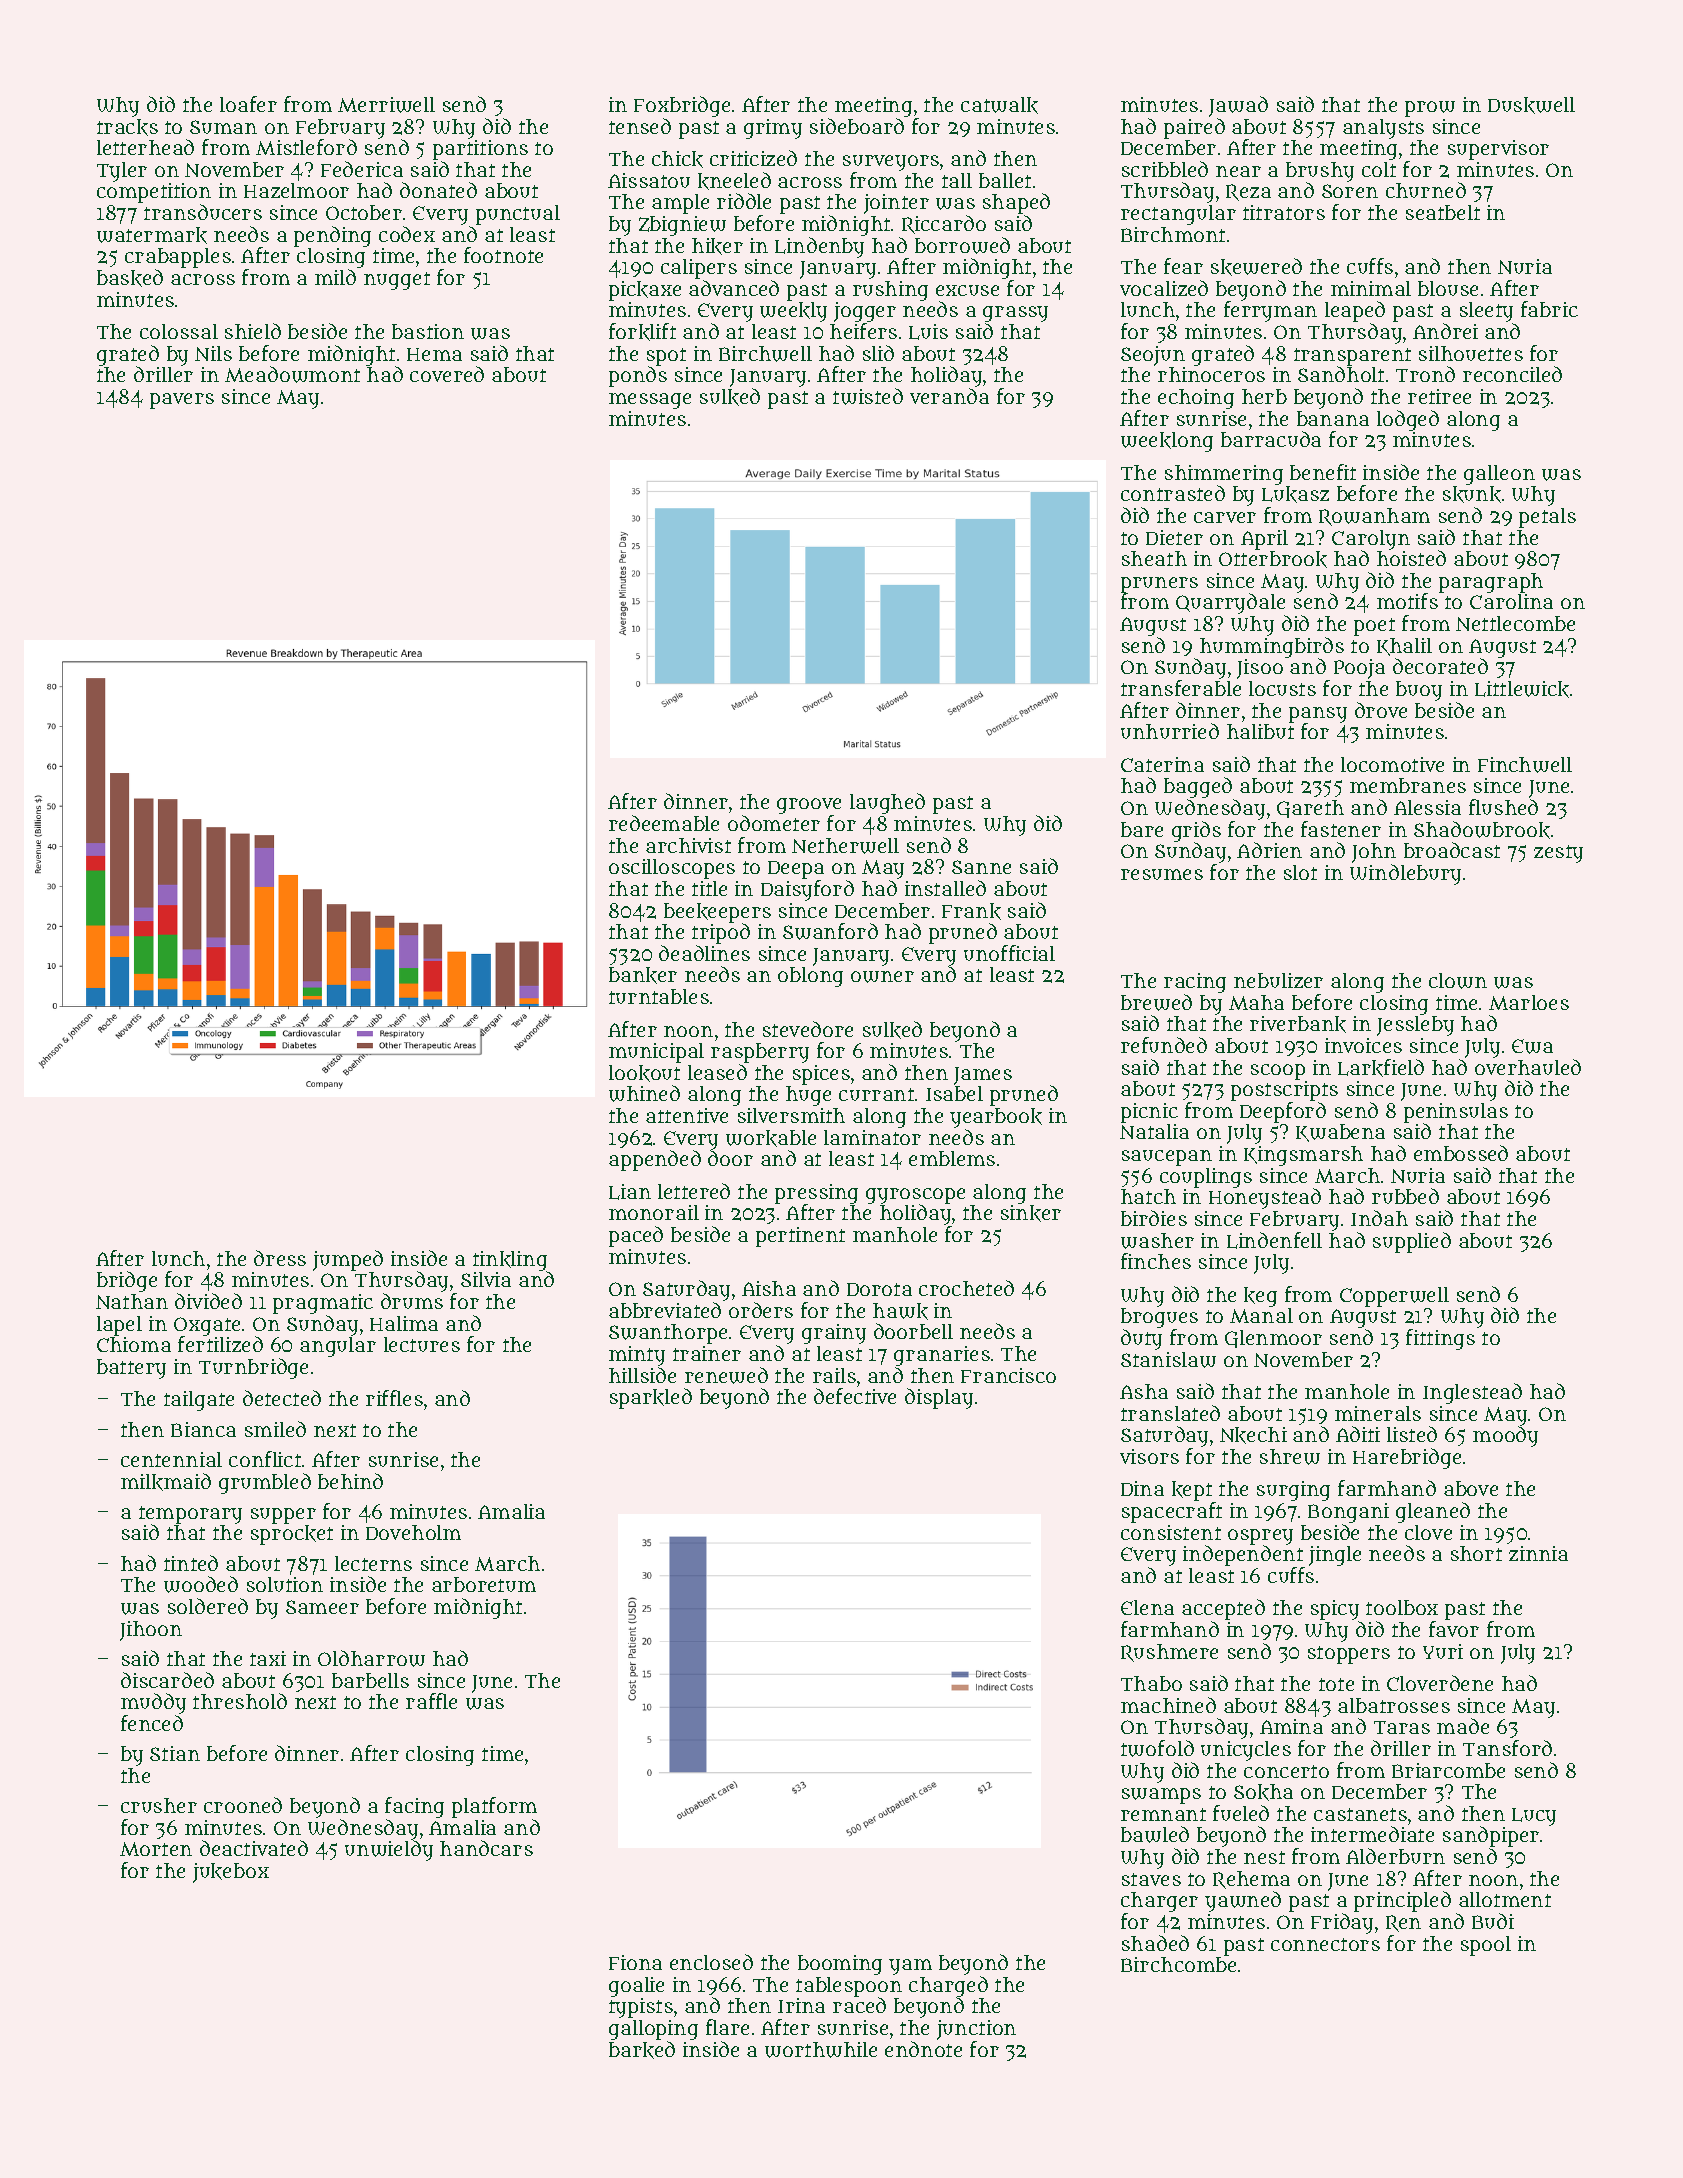  I want to click on spool, so click(1486, 1946).
